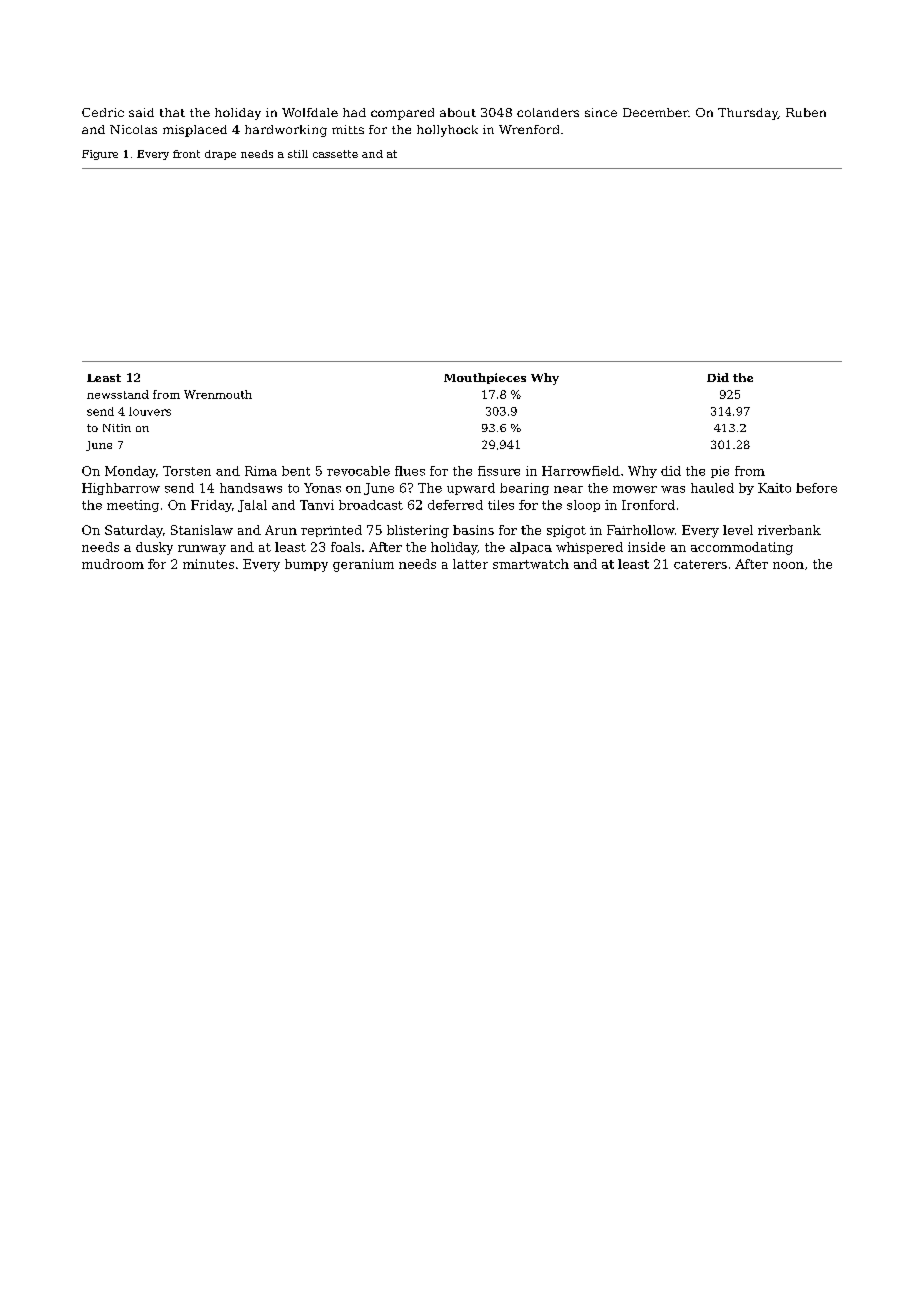  I want to click on front, so click(186, 154).
